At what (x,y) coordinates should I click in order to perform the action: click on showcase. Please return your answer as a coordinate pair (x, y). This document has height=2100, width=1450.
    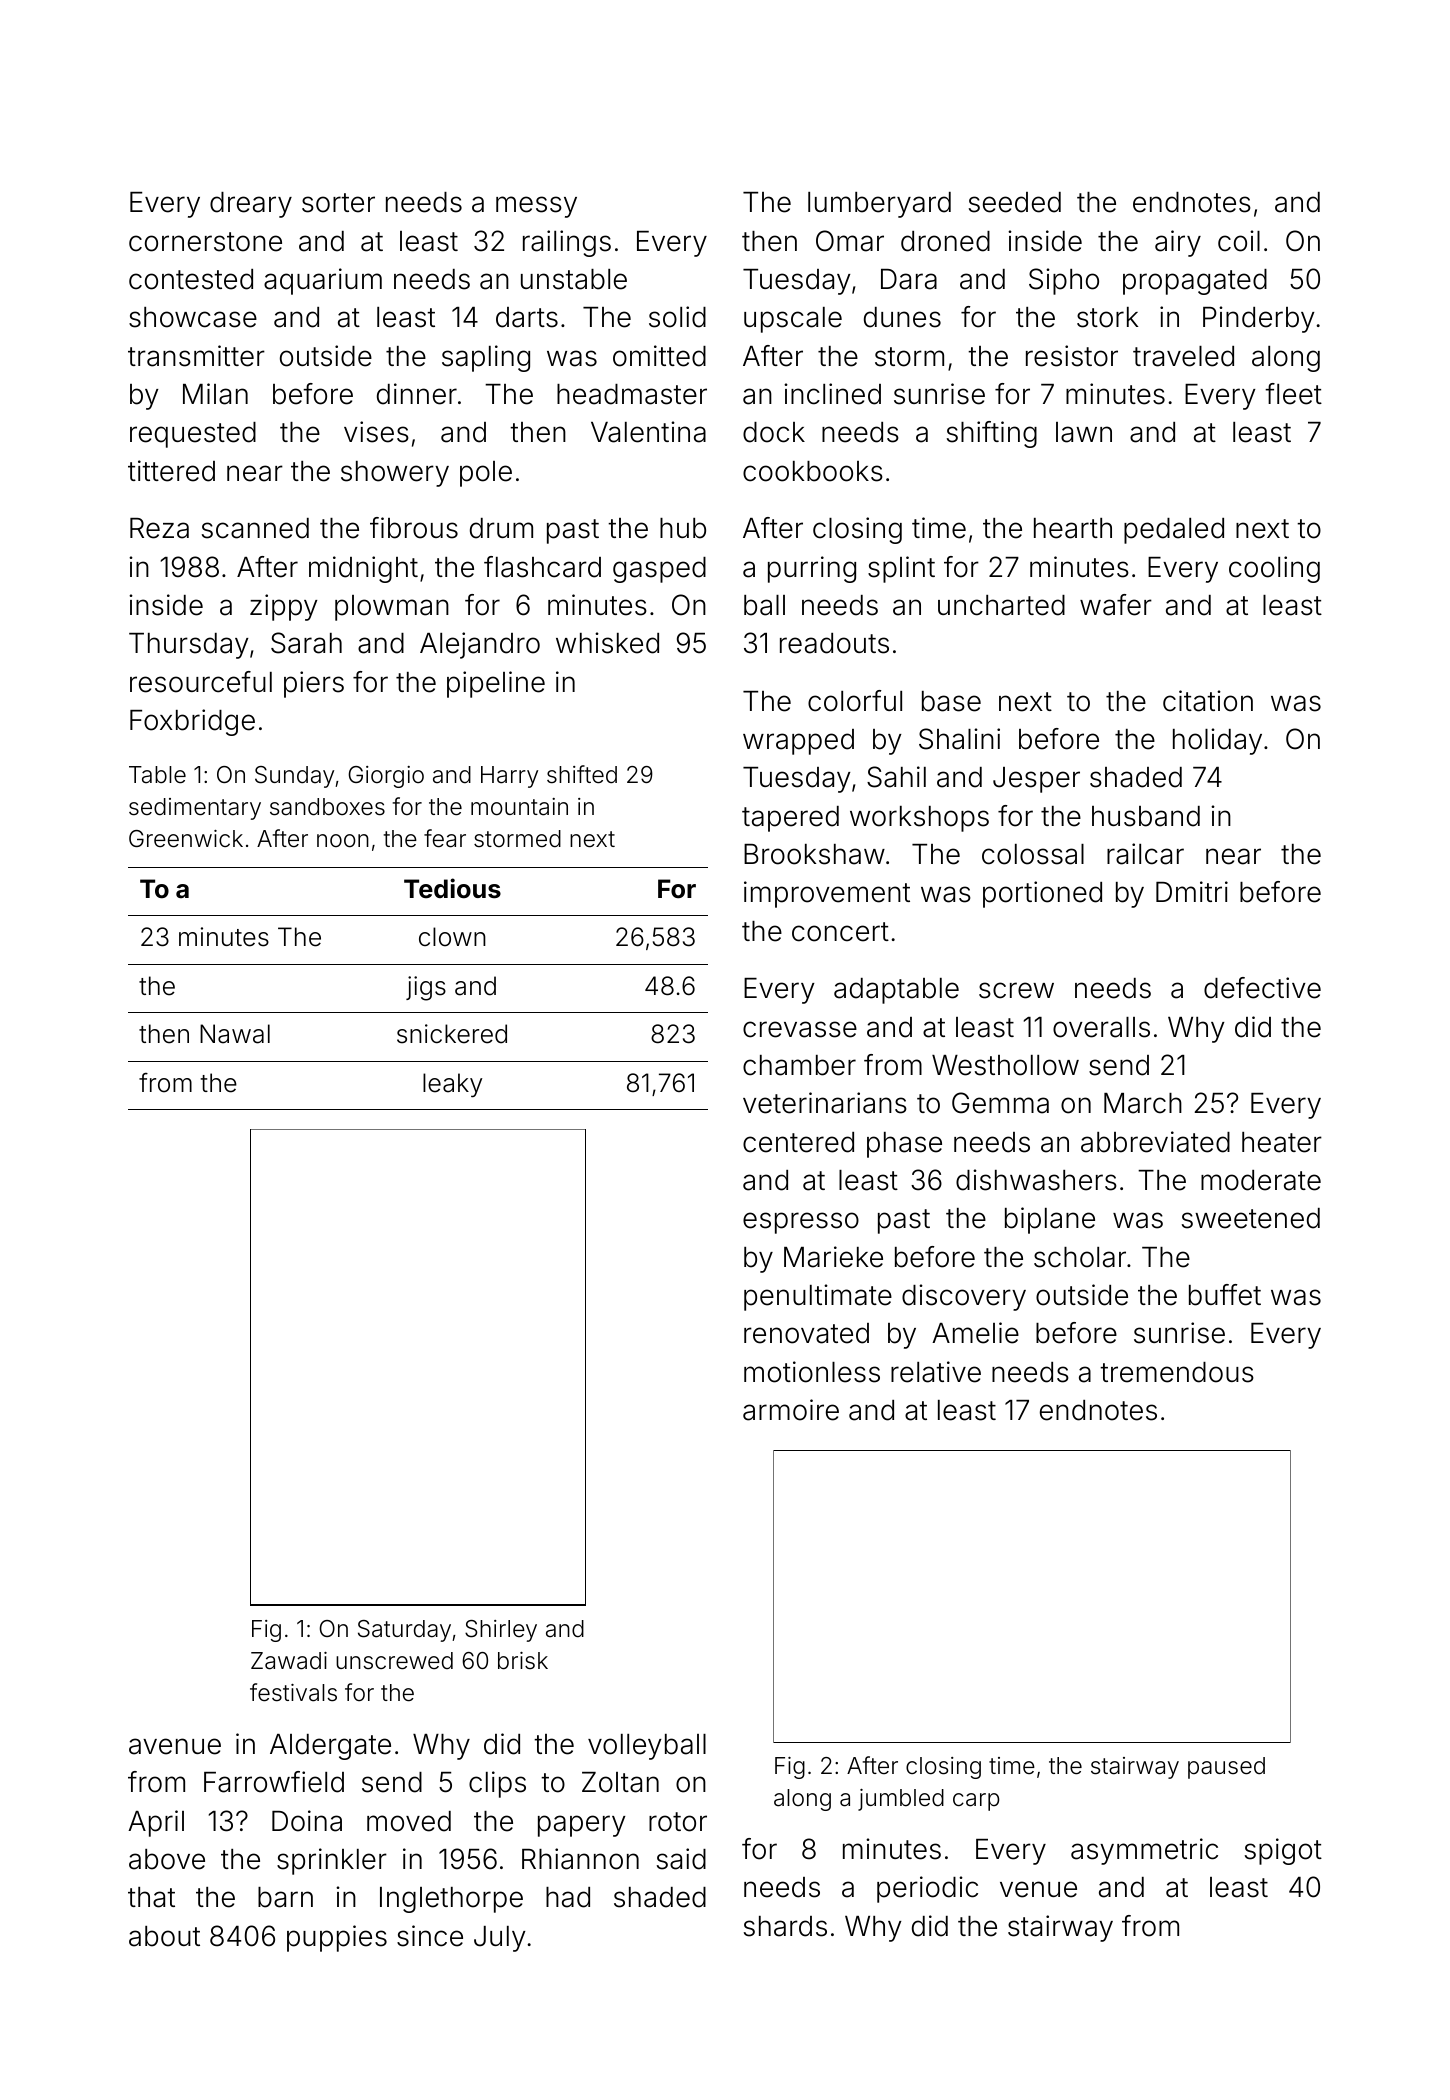
    Looking at the image, I should click on (193, 317).
